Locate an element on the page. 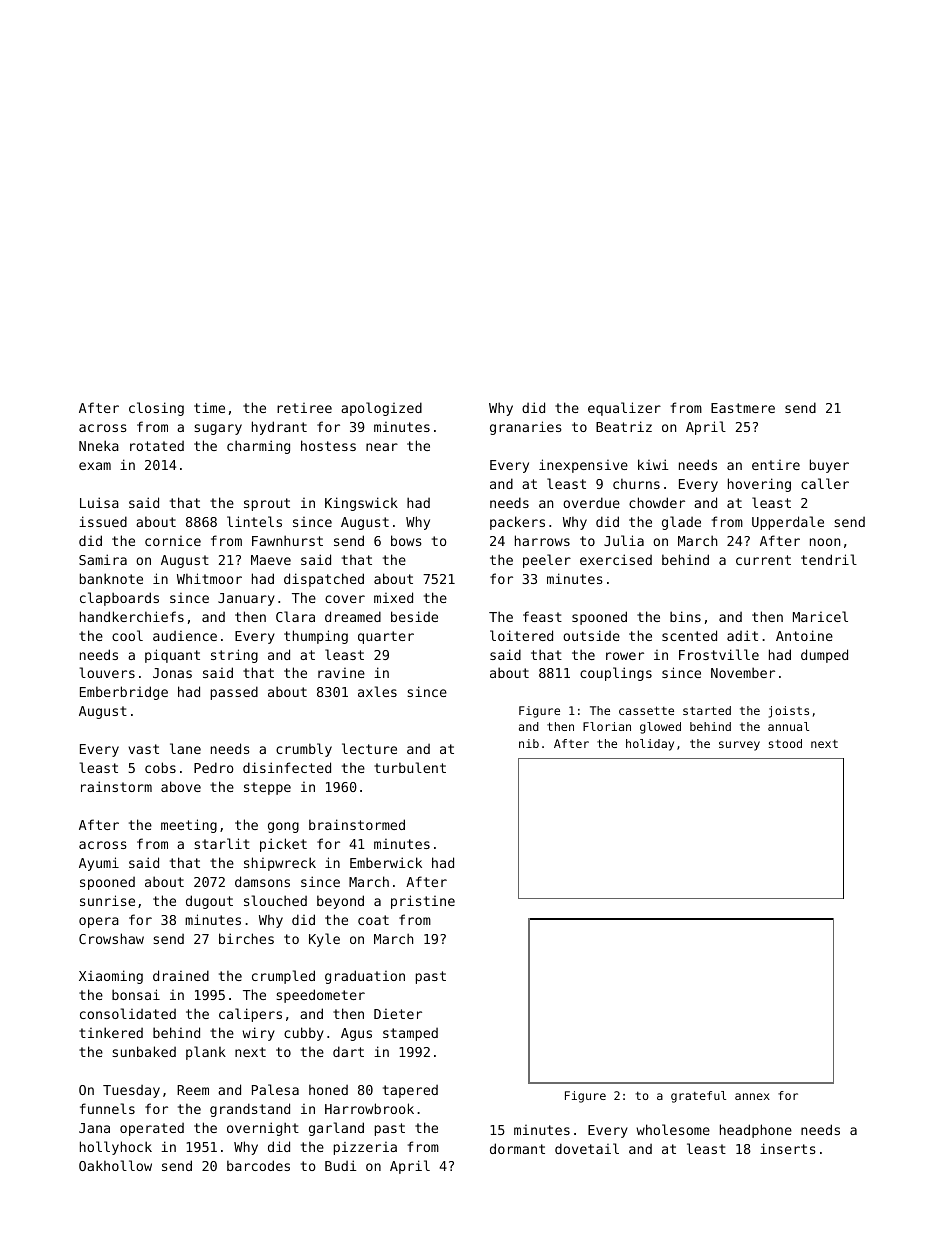  survey is located at coordinates (739, 746).
